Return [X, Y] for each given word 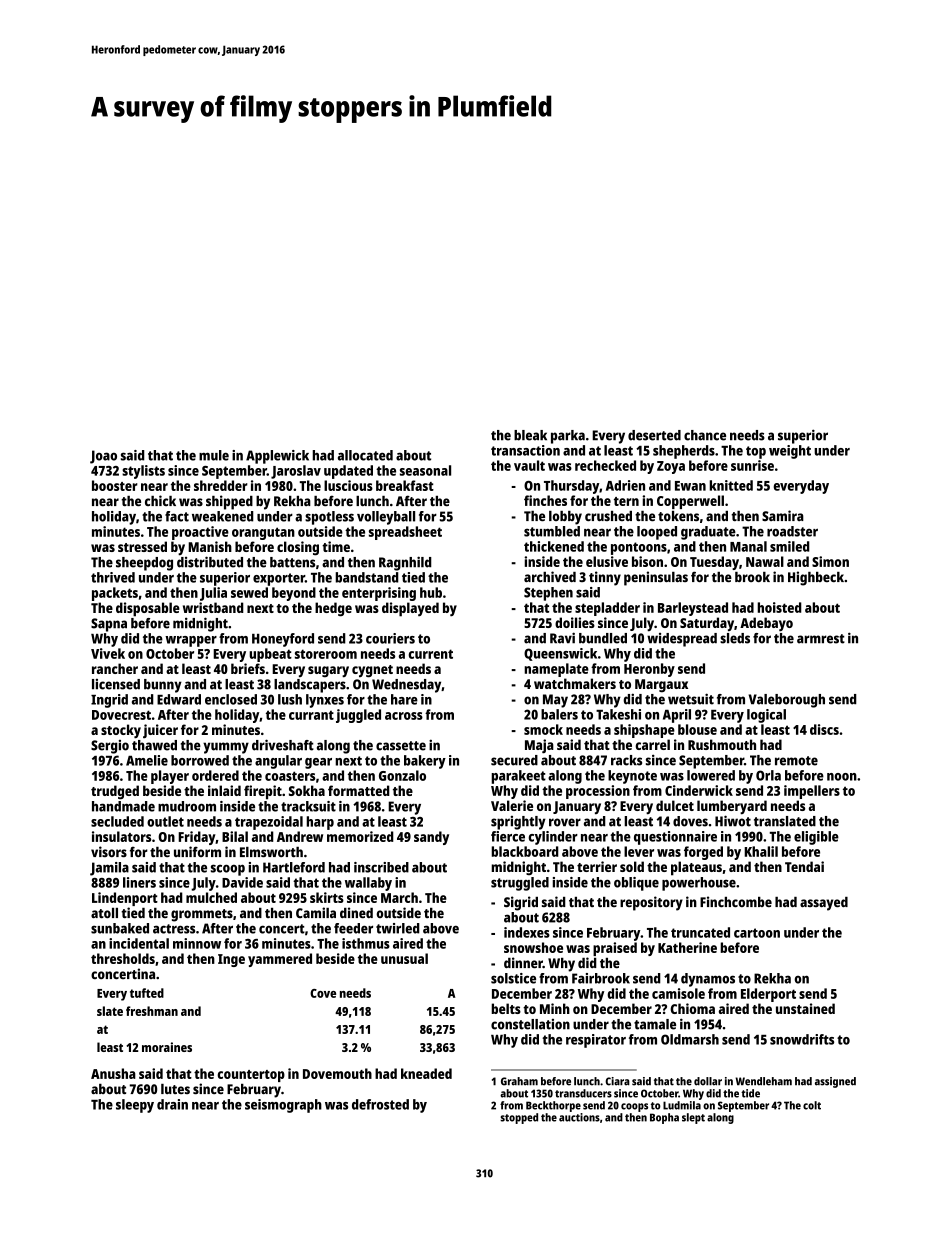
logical [766, 716]
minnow [197, 943]
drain [172, 1104]
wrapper [191, 641]
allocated [365, 455]
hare [404, 699]
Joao [103, 457]
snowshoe [533, 947]
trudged [115, 792]
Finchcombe [736, 901]
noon [842, 777]
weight [790, 452]
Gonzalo [402, 775]
